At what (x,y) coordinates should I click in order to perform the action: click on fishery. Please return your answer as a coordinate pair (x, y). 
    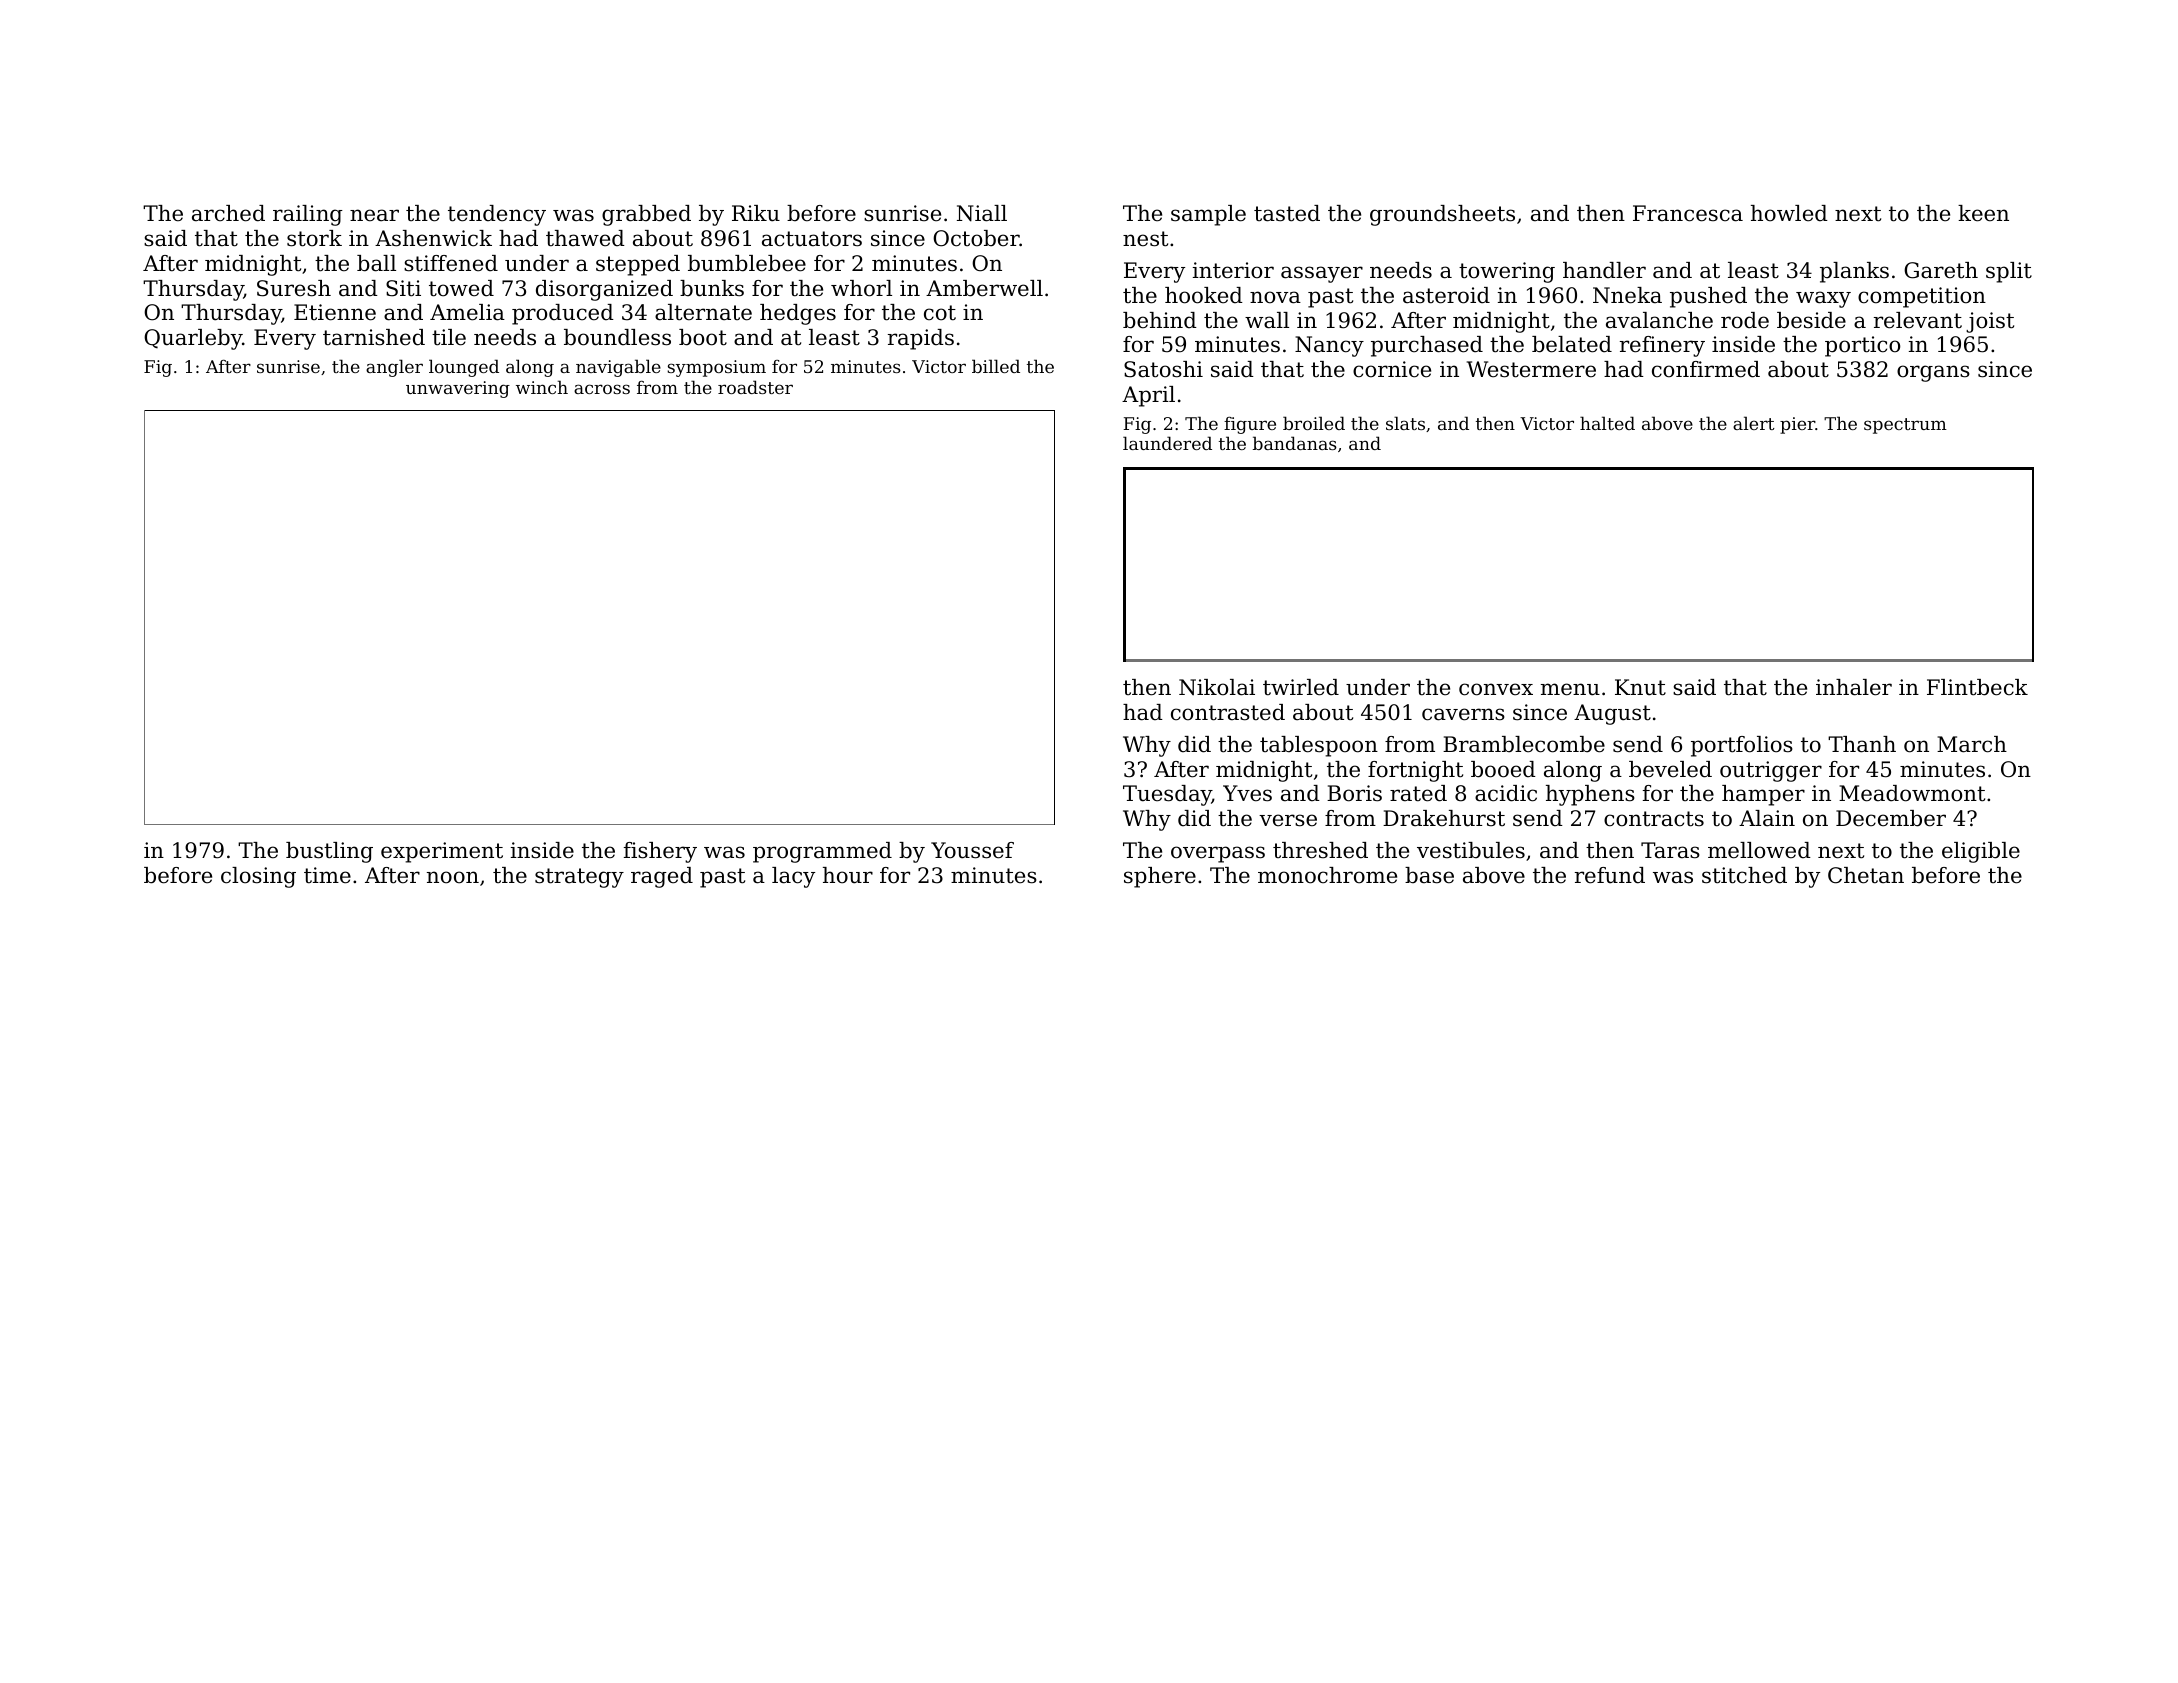
    Looking at the image, I should click on (660, 852).
